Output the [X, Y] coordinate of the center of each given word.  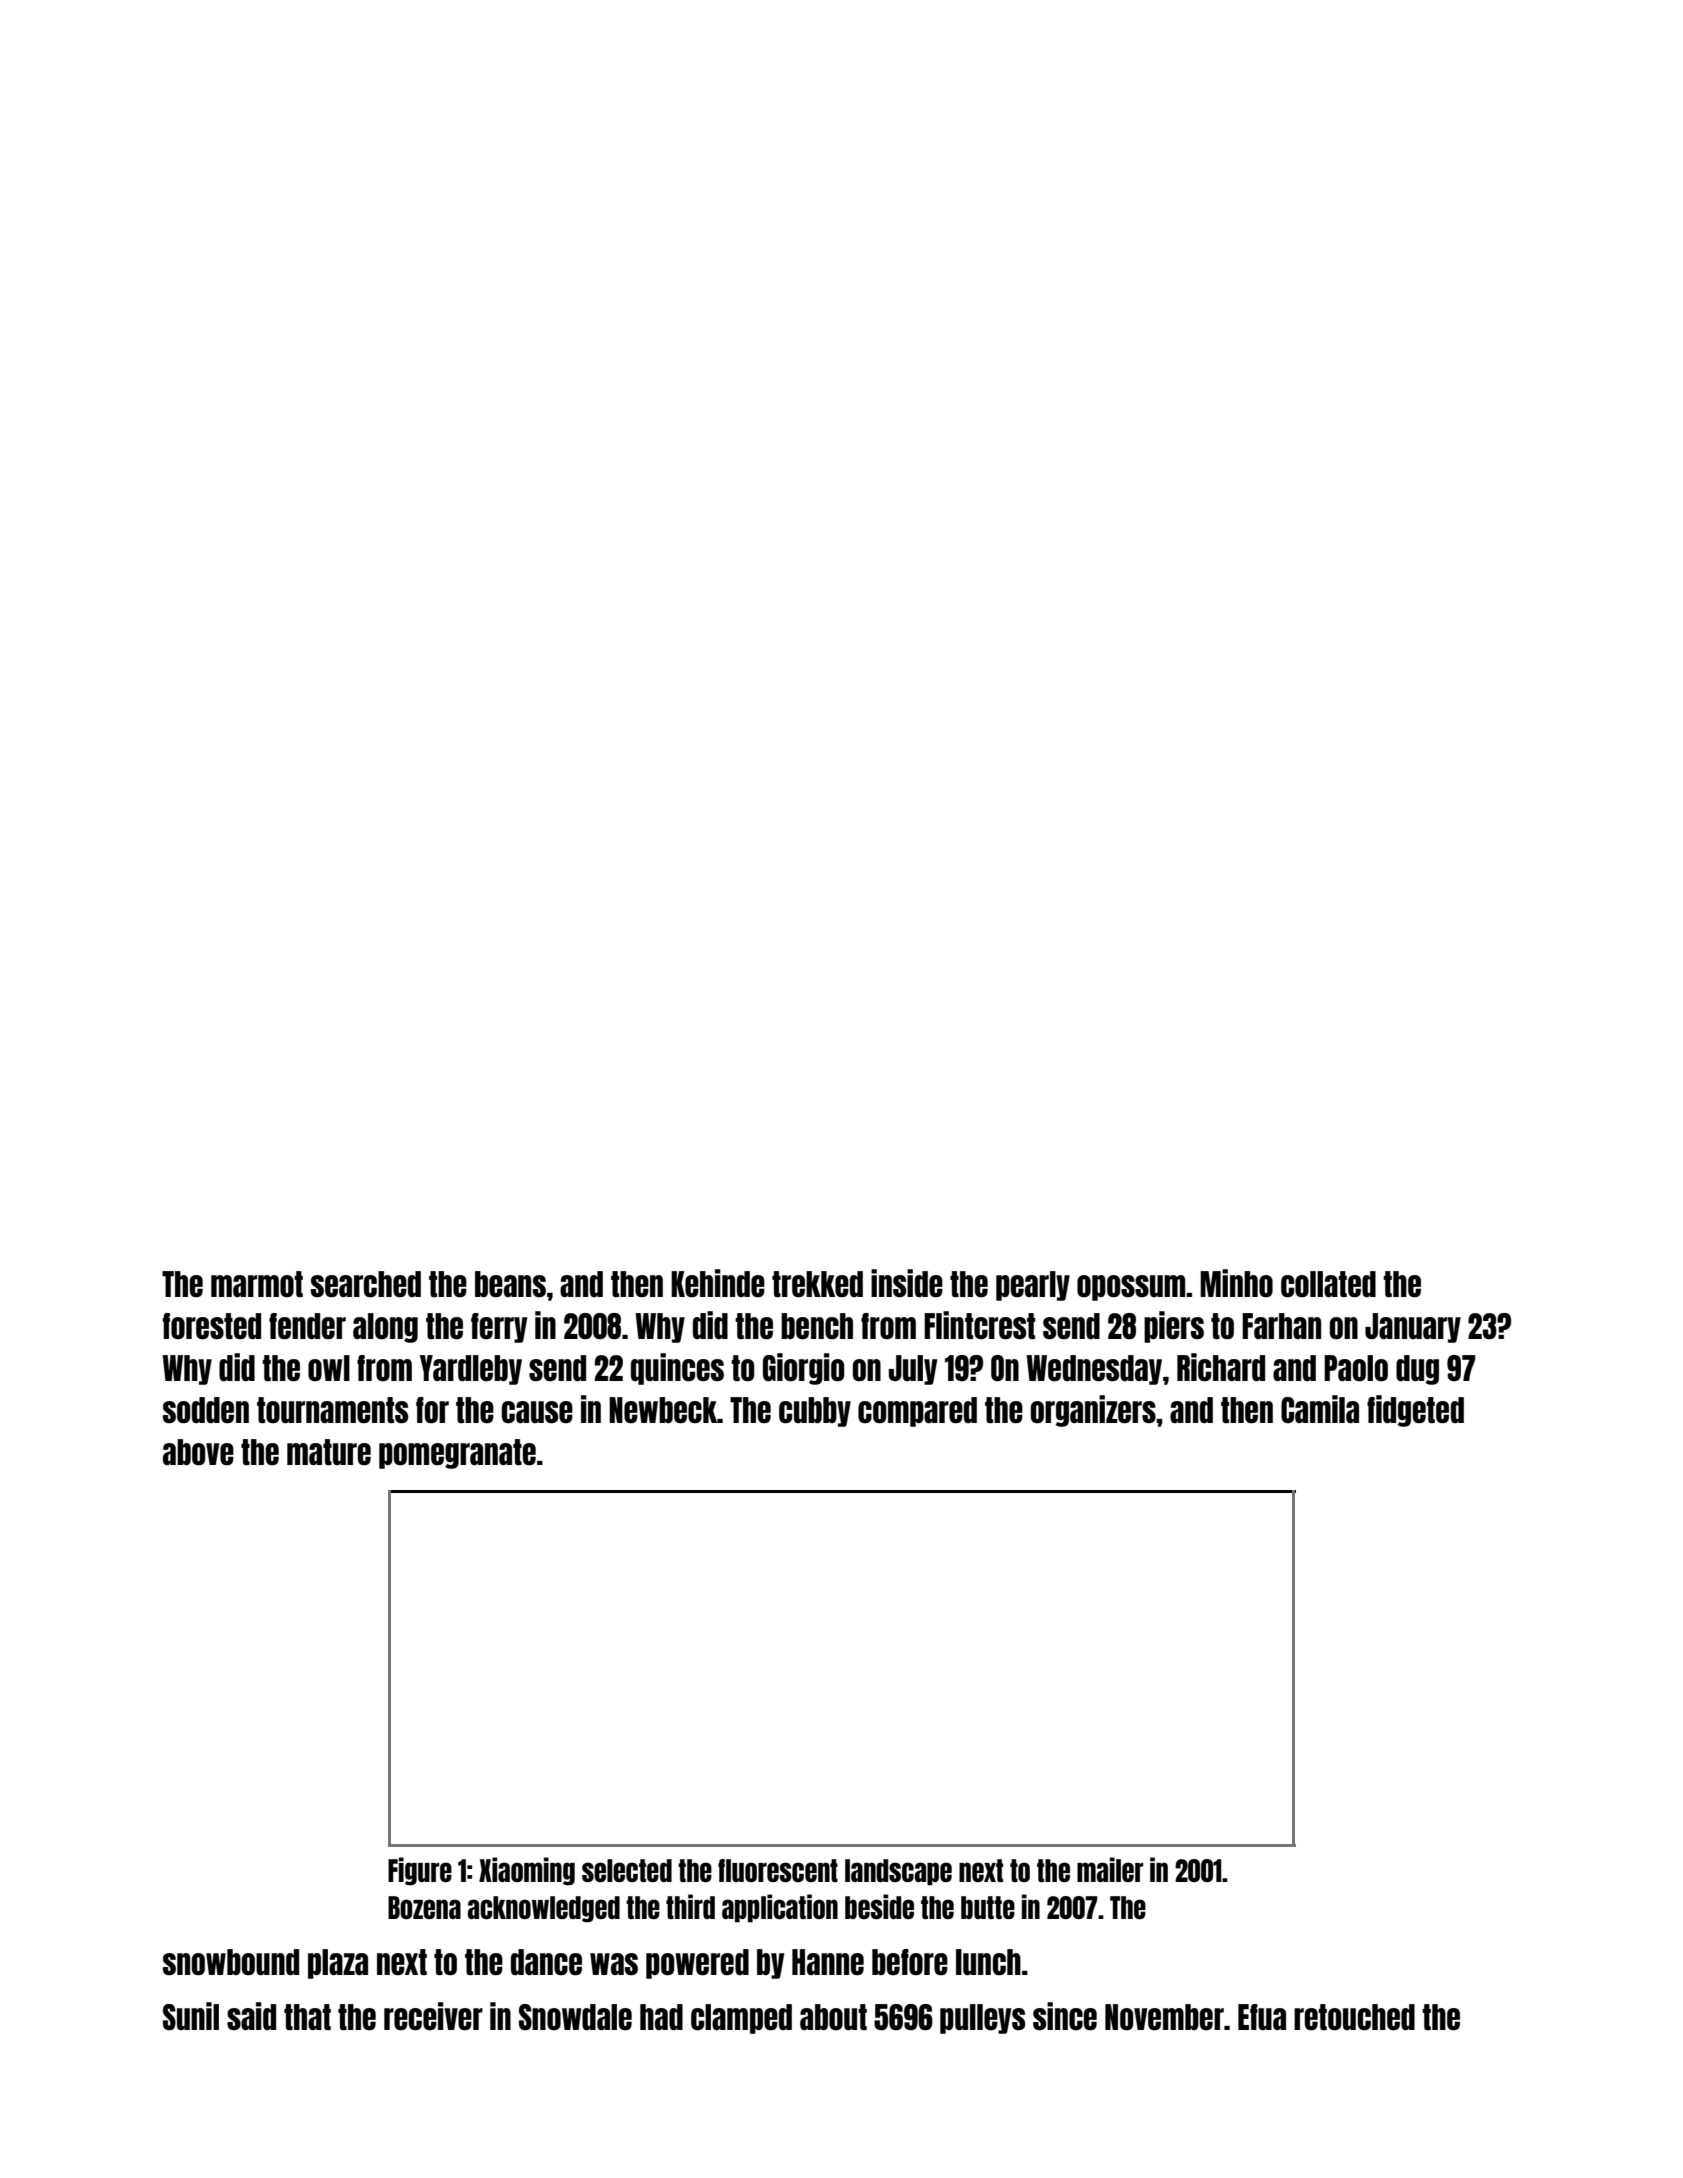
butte [988, 1907]
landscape [898, 1872]
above [198, 1452]
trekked [817, 1284]
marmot [257, 1284]
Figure [420, 1871]
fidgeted [1415, 1411]
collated [1328, 1284]
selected [627, 1870]
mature [329, 1452]
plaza [338, 1964]
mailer [1110, 1869]
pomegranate [457, 1454]
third [690, 1906]
